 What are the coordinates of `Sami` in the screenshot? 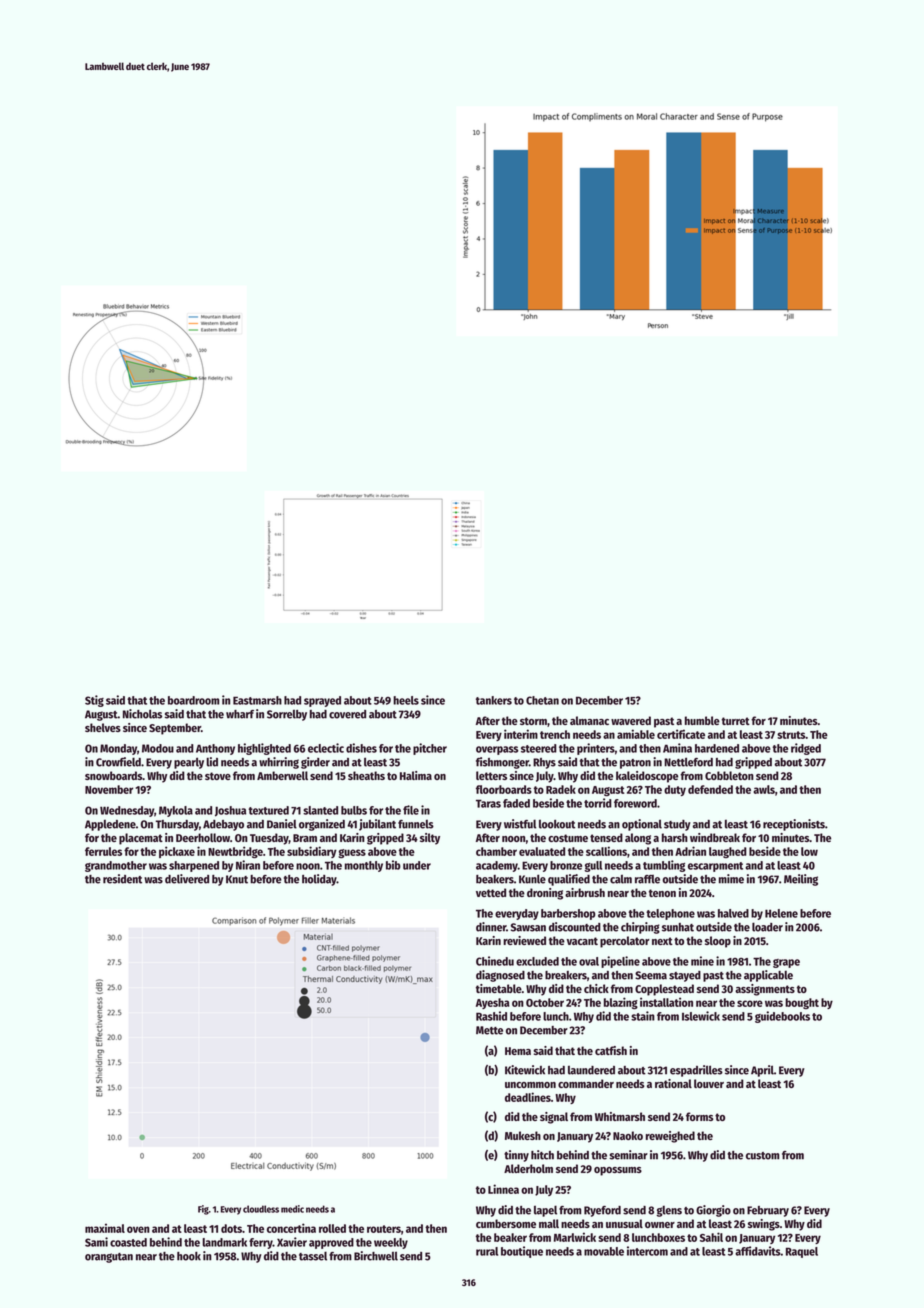 It's located at (96, 1242).
